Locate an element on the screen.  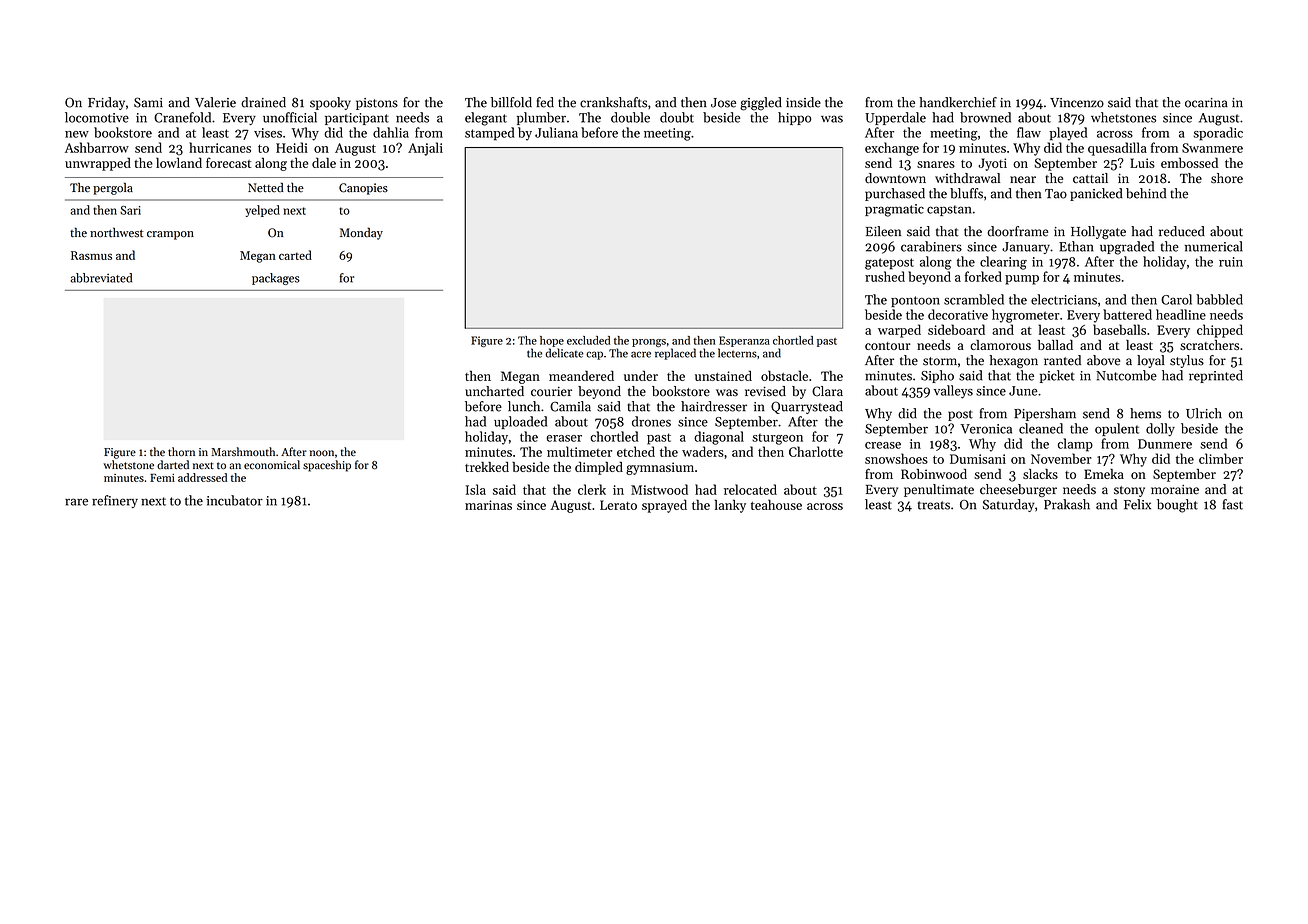
fast is located at coordinates (1233, 504).
